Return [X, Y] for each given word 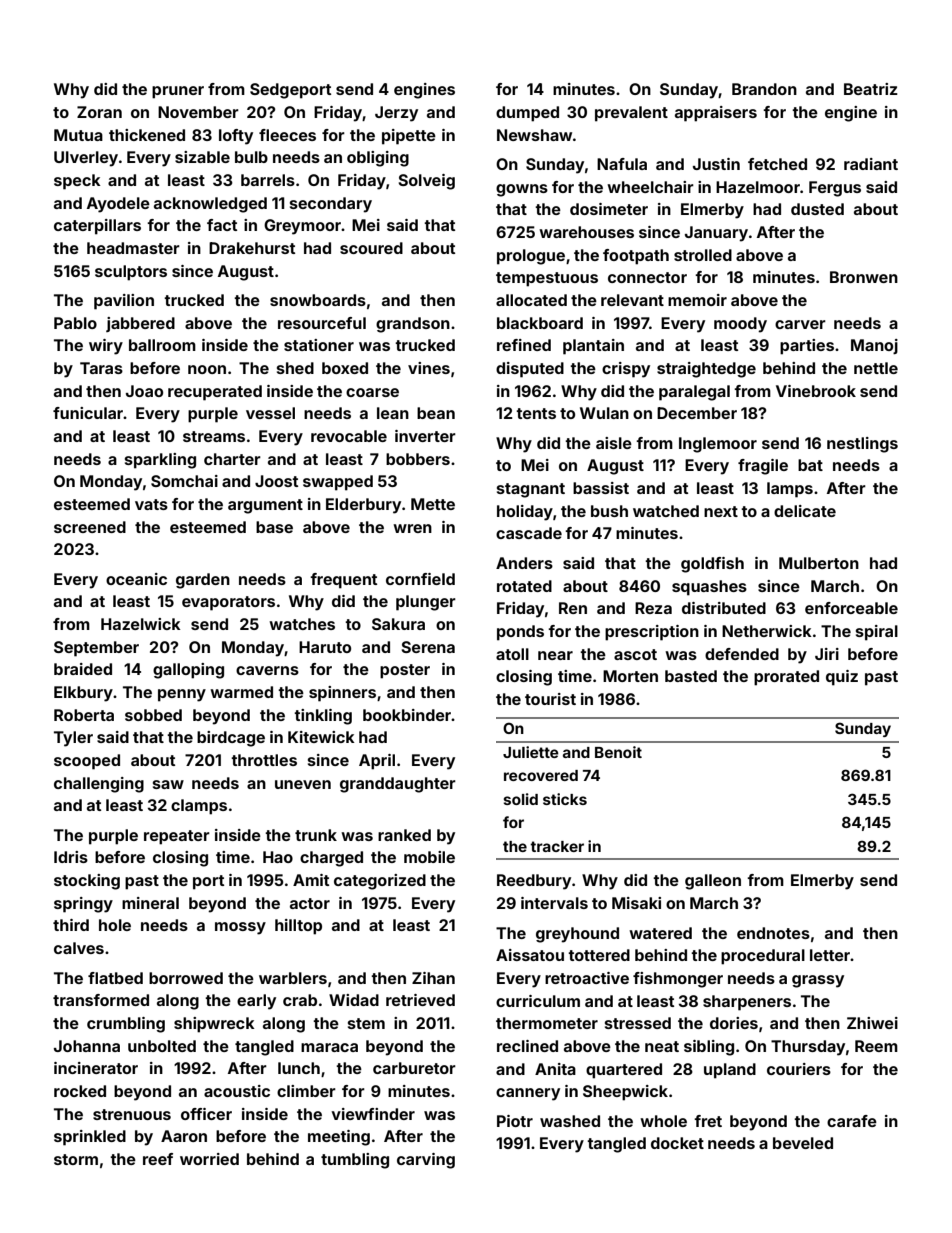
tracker [557, 846]
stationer [319, 345]
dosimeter [609, 209]
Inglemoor [718, 445]
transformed [101, 1000]
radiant [871, 164]
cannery [528, 1094]
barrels [268, 180]
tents [536, 413]
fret [708, 1121]
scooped [87, 762]
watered [660, 933]
